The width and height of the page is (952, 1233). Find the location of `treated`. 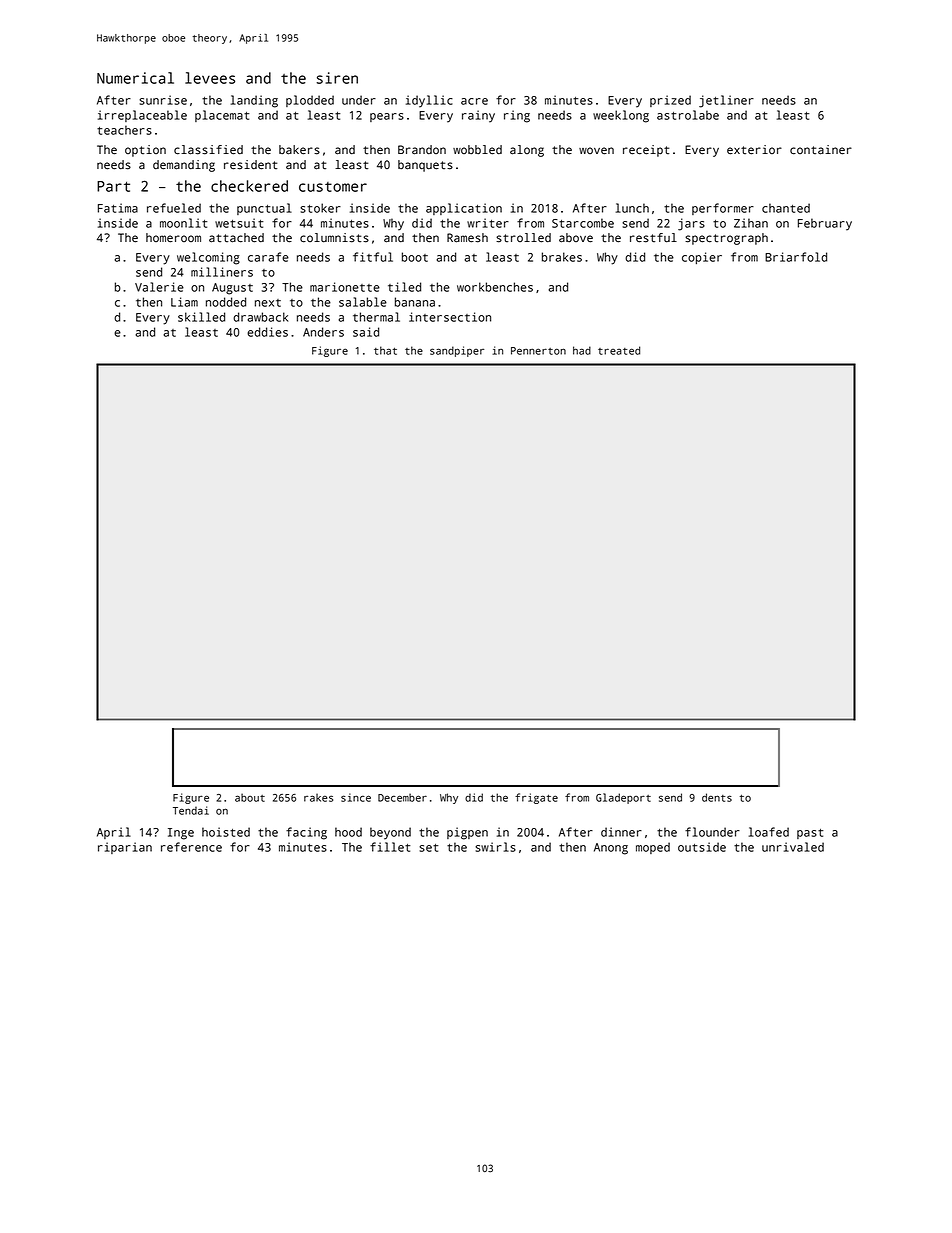

treated is located at coordinates (619, 350).
